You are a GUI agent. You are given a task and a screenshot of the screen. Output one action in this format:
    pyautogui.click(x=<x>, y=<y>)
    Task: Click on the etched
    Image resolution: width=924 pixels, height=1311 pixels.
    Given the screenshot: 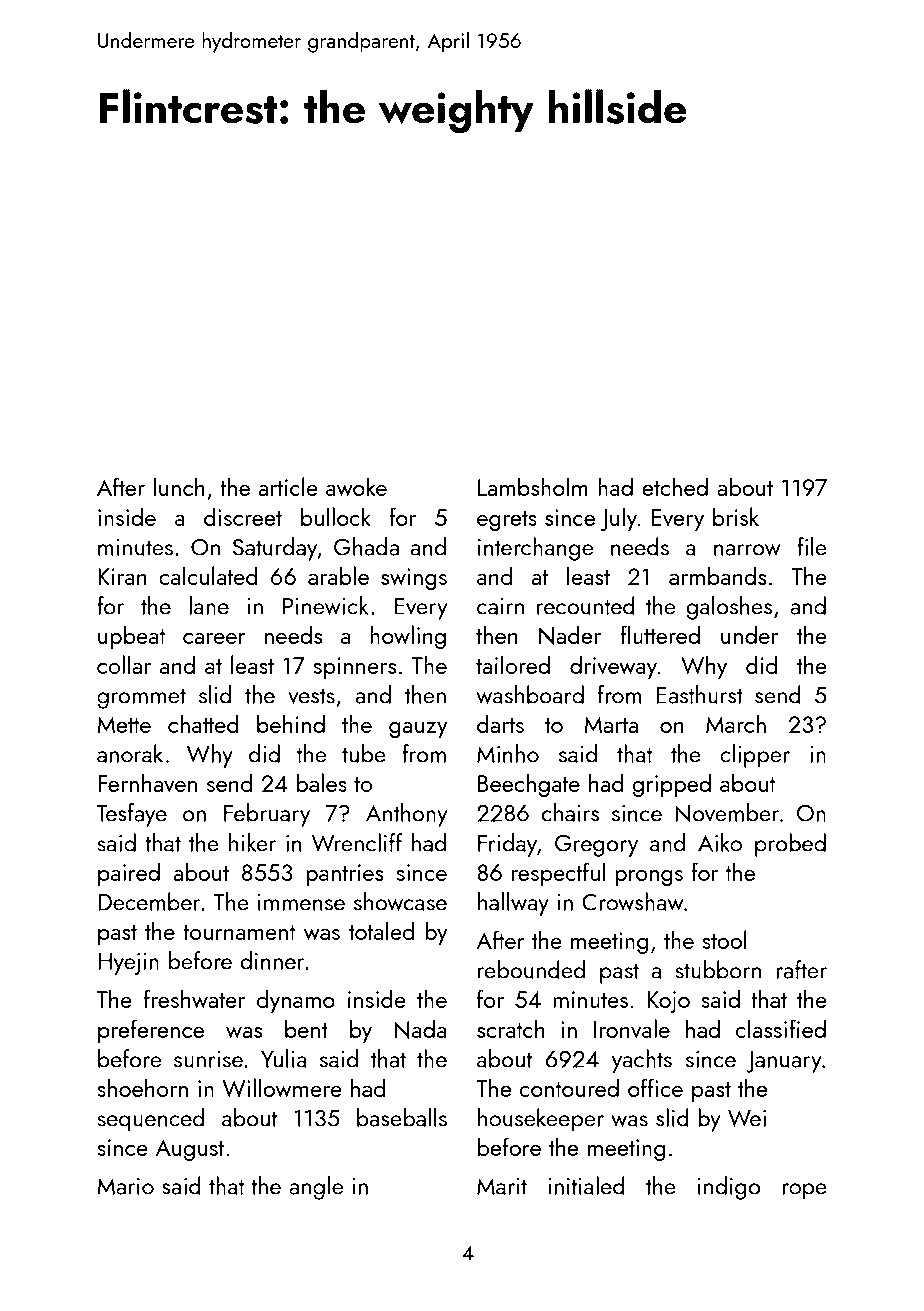 What is the action you would take?
    pyautogui.click(x=675, y=486)
